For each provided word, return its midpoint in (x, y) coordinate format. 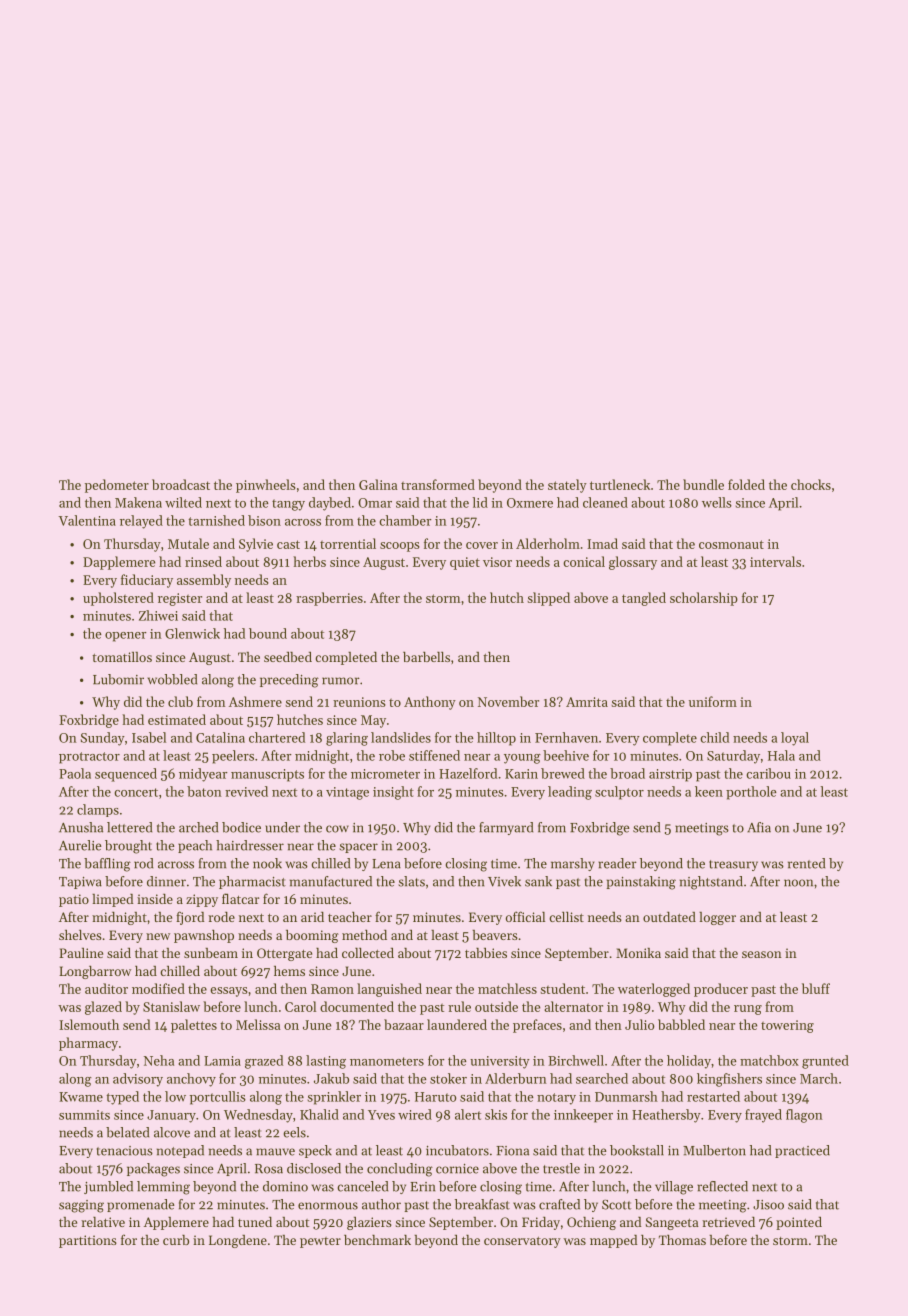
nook (267, 863)
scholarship (704, 599)
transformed (438, 484)
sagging (81, 1206)
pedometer (117, 486)
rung (748, 1010)
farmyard (506, 828)
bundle (703, 484)
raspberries (329, 599)
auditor (106, 988)
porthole (751, 793)
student (562, 988)
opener (126, 637)
